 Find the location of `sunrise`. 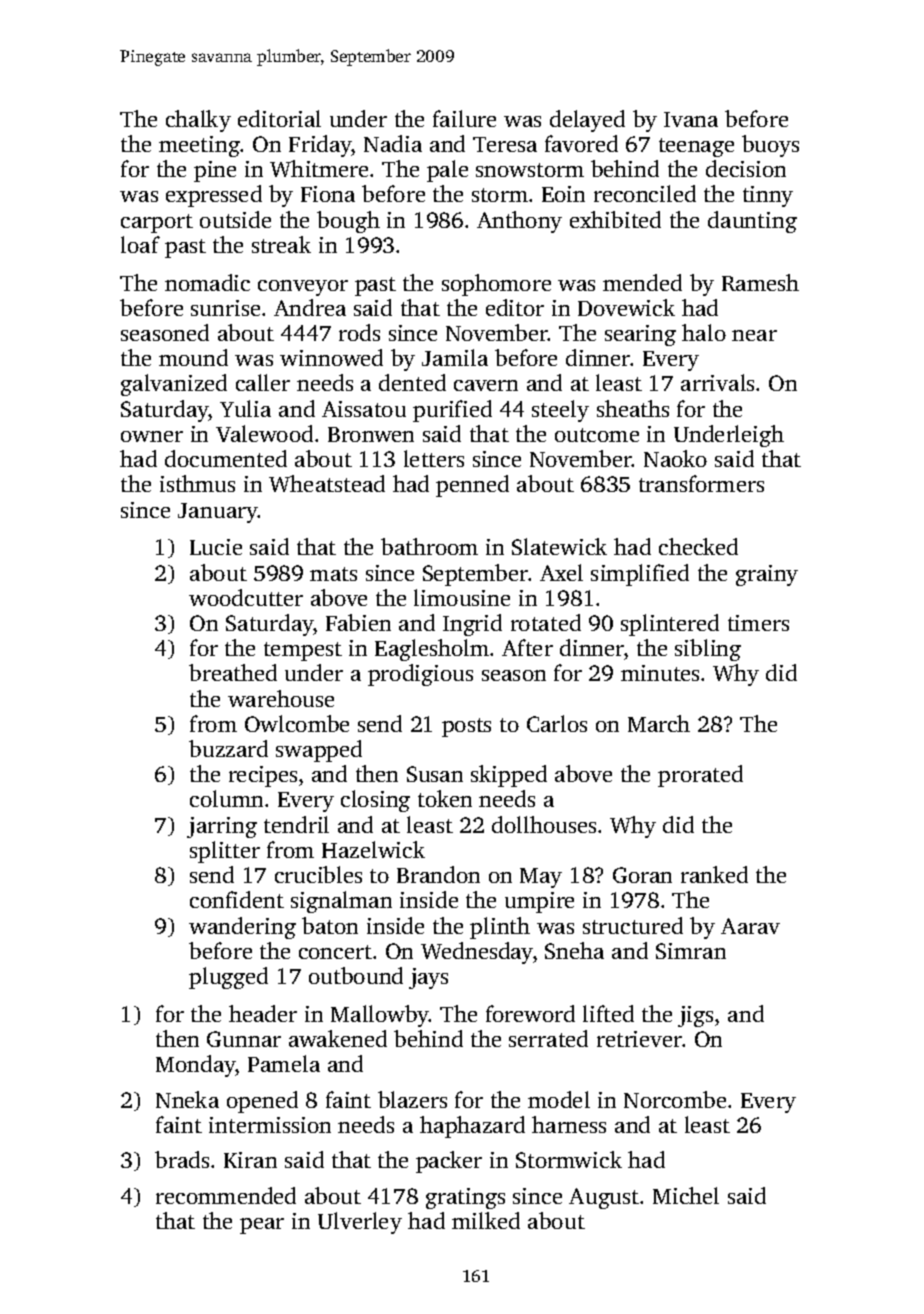

sunrise is located at coordinates (225, 308).
